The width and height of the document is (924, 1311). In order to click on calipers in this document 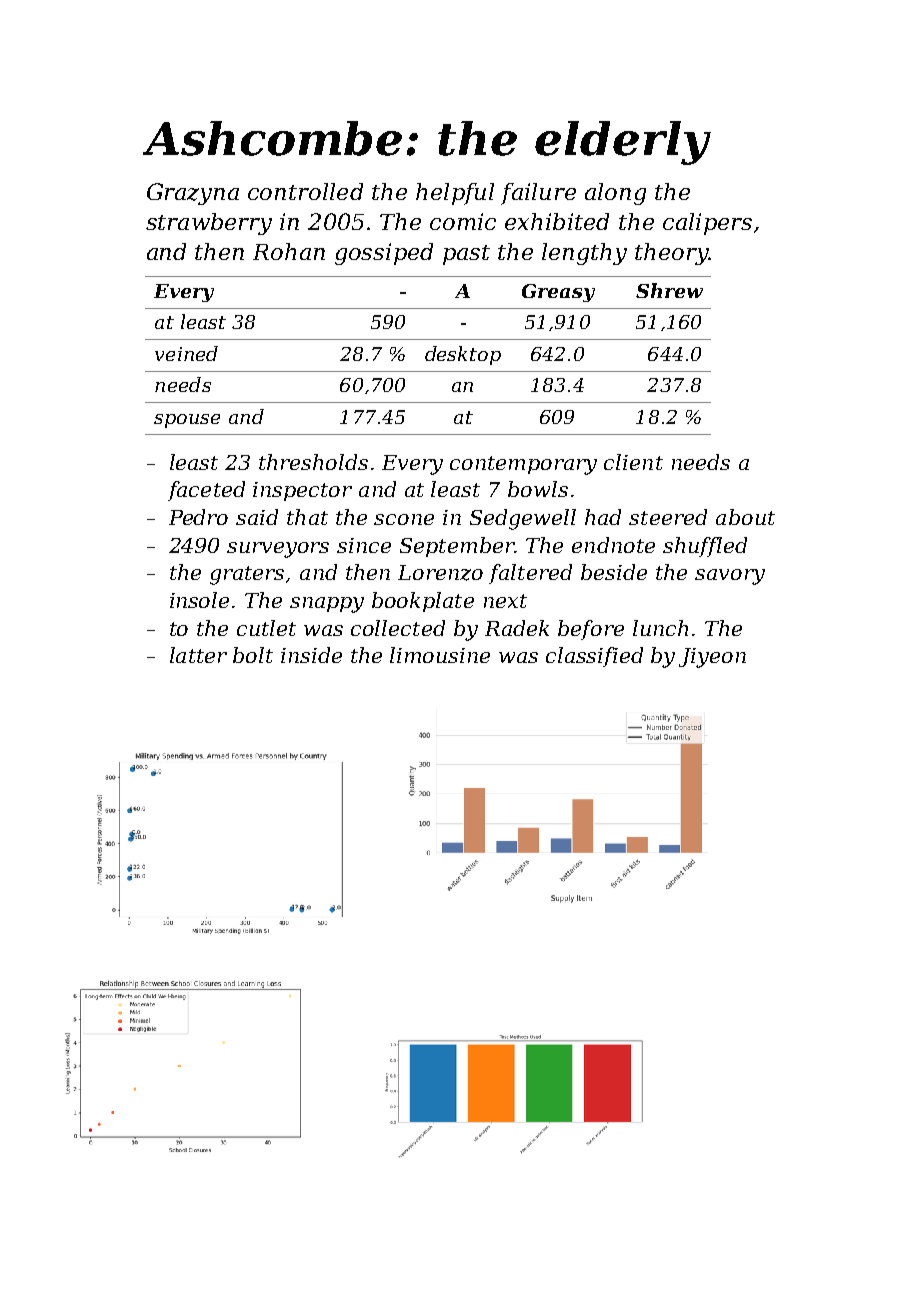, I will do `click(707, 224)`.
